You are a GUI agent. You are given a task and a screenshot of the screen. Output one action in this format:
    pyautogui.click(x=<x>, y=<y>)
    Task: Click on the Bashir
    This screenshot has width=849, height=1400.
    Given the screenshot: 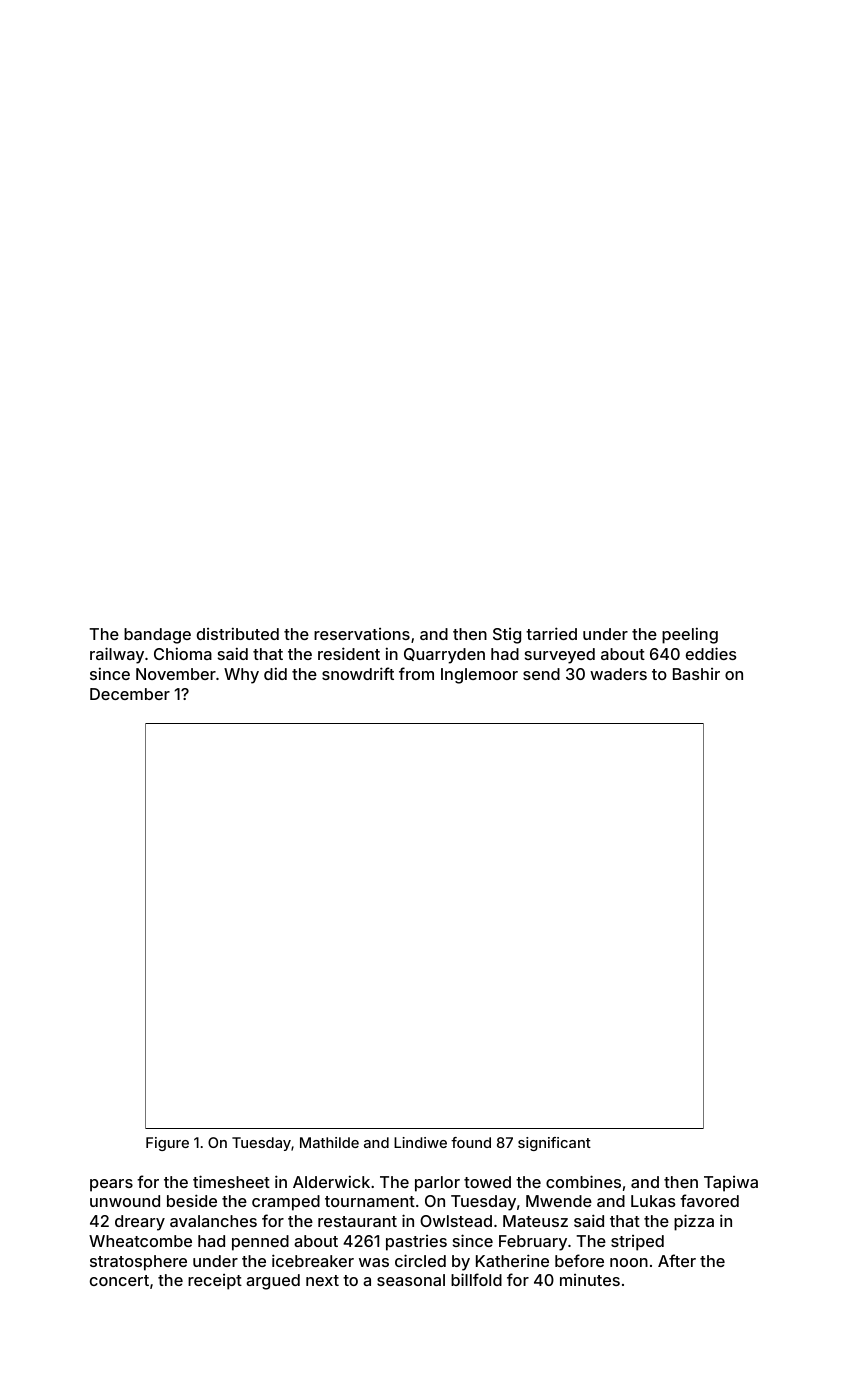 What is the action you would take?
    pyautogui.click(x=696, y=674)
